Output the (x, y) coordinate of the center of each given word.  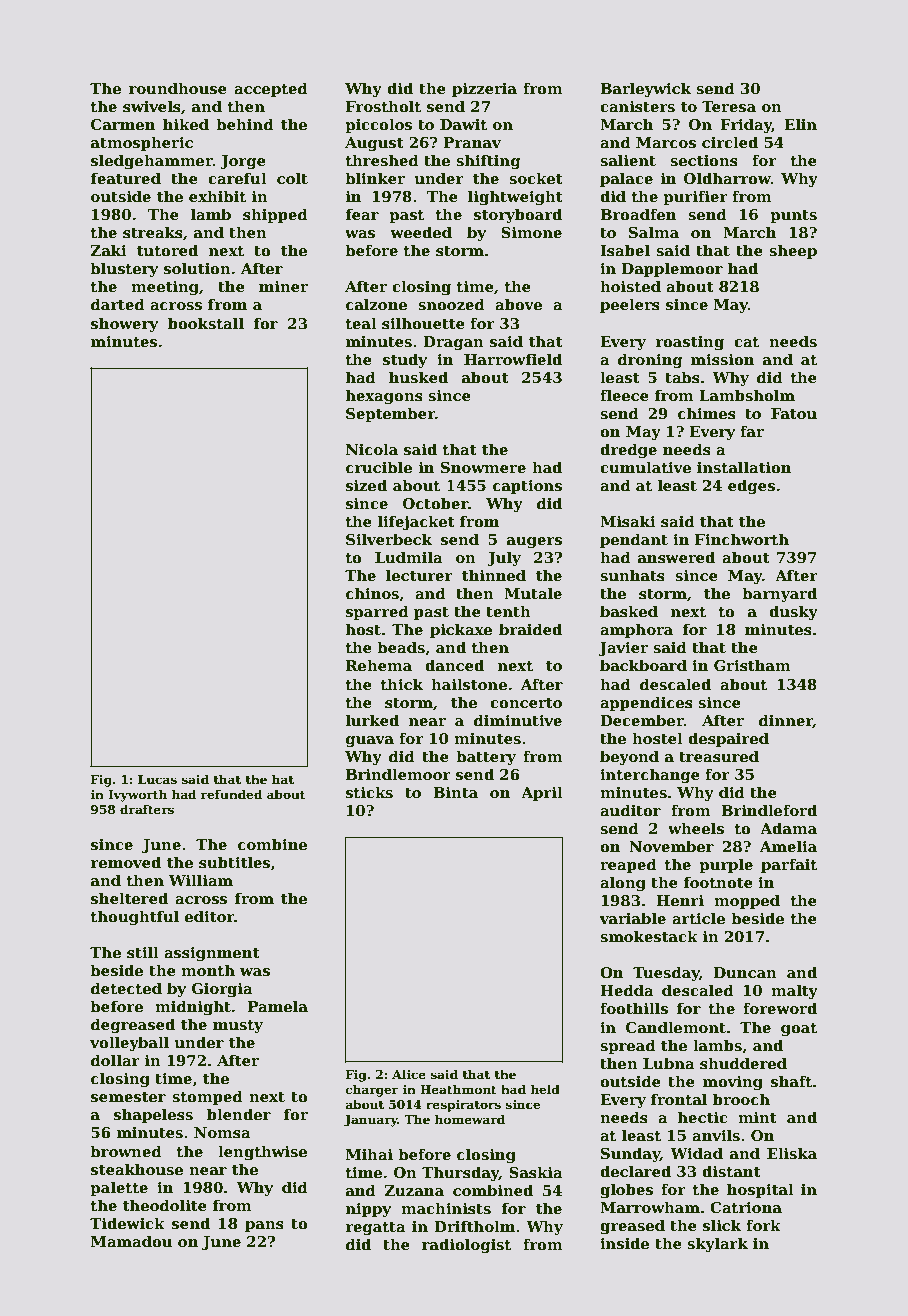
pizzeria (484, 90)
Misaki (628, 521)
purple (726, 865)
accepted (271, 89)
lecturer (419, 575)
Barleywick (645, 89)
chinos (372, 593)
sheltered (129, 898)
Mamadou (131, 1241)
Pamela (278, 1006)
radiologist (466, 1245)
